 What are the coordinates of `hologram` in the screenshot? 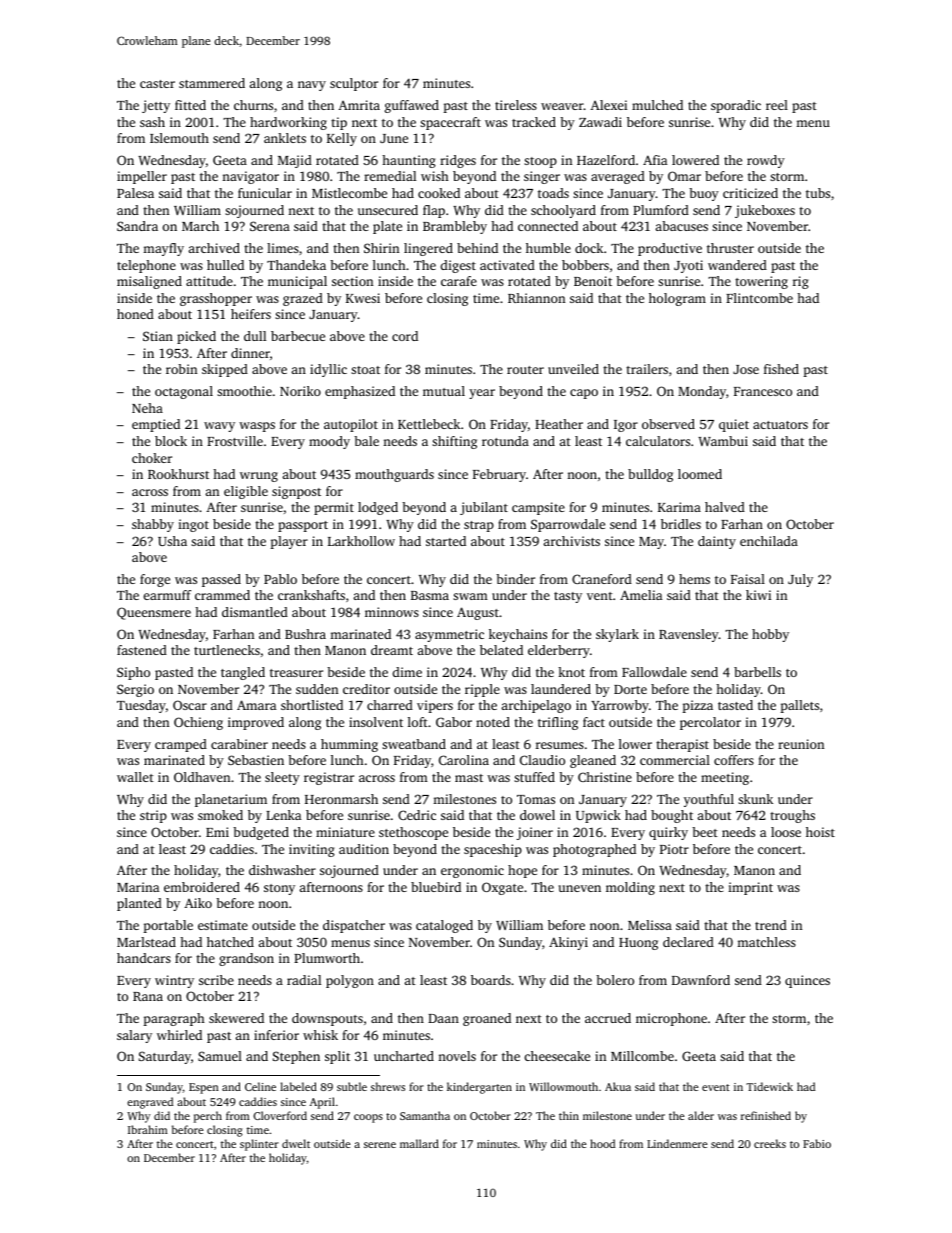 It's located at (677, 299).
